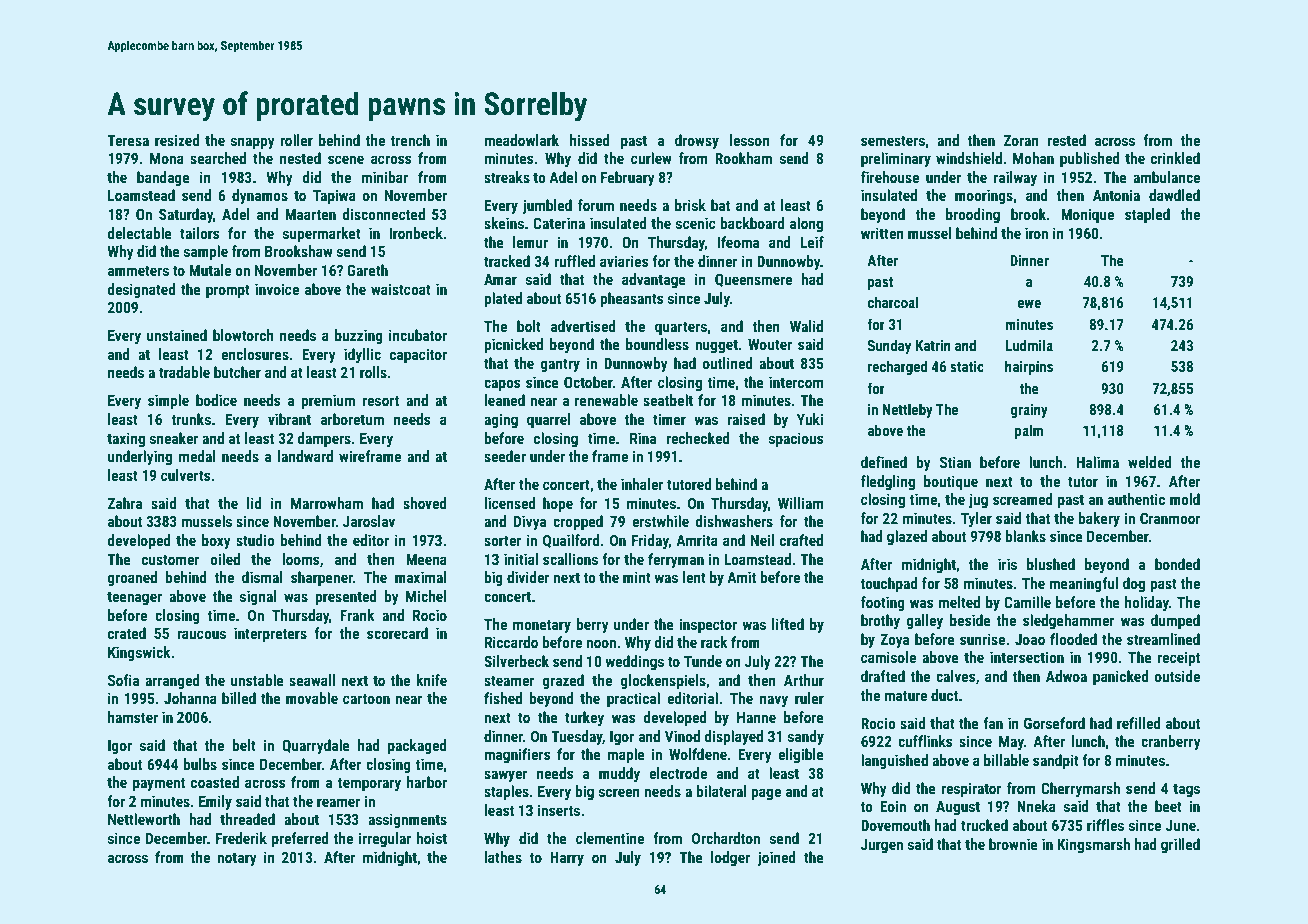 Image resolution: width=1308 pixels, height=924 pixels. What do you see at coordinates (1066, 140) in the image?
I see `rested` at bounding box center [1066, 140].
